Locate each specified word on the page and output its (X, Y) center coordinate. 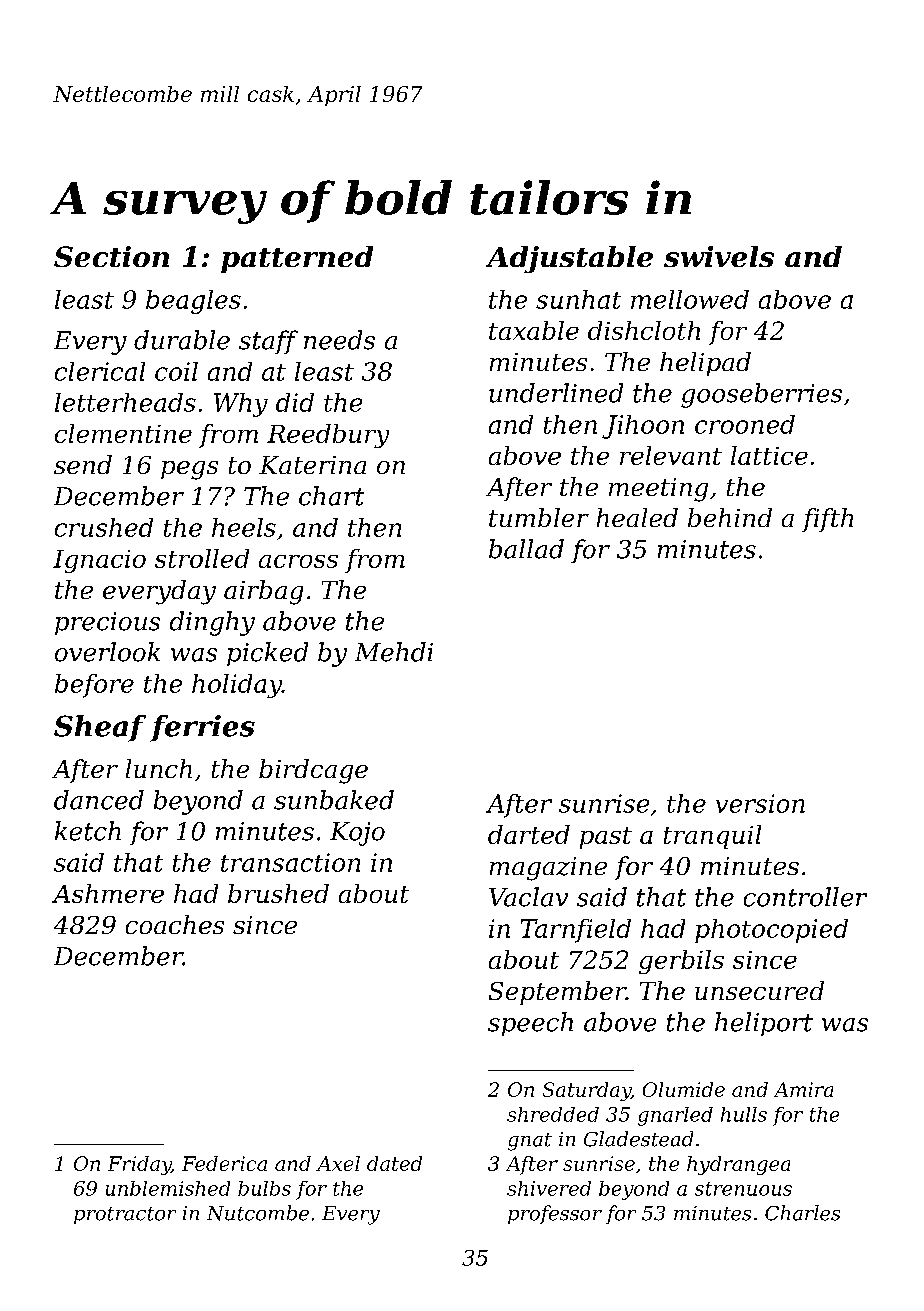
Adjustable (569, 259)
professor (555, 1214)
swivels (719, 256)
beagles (193, 302)
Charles (802, 1213)
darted (529, 834)
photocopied (771, 931)
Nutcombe (258, 1213)
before (94, 686)
